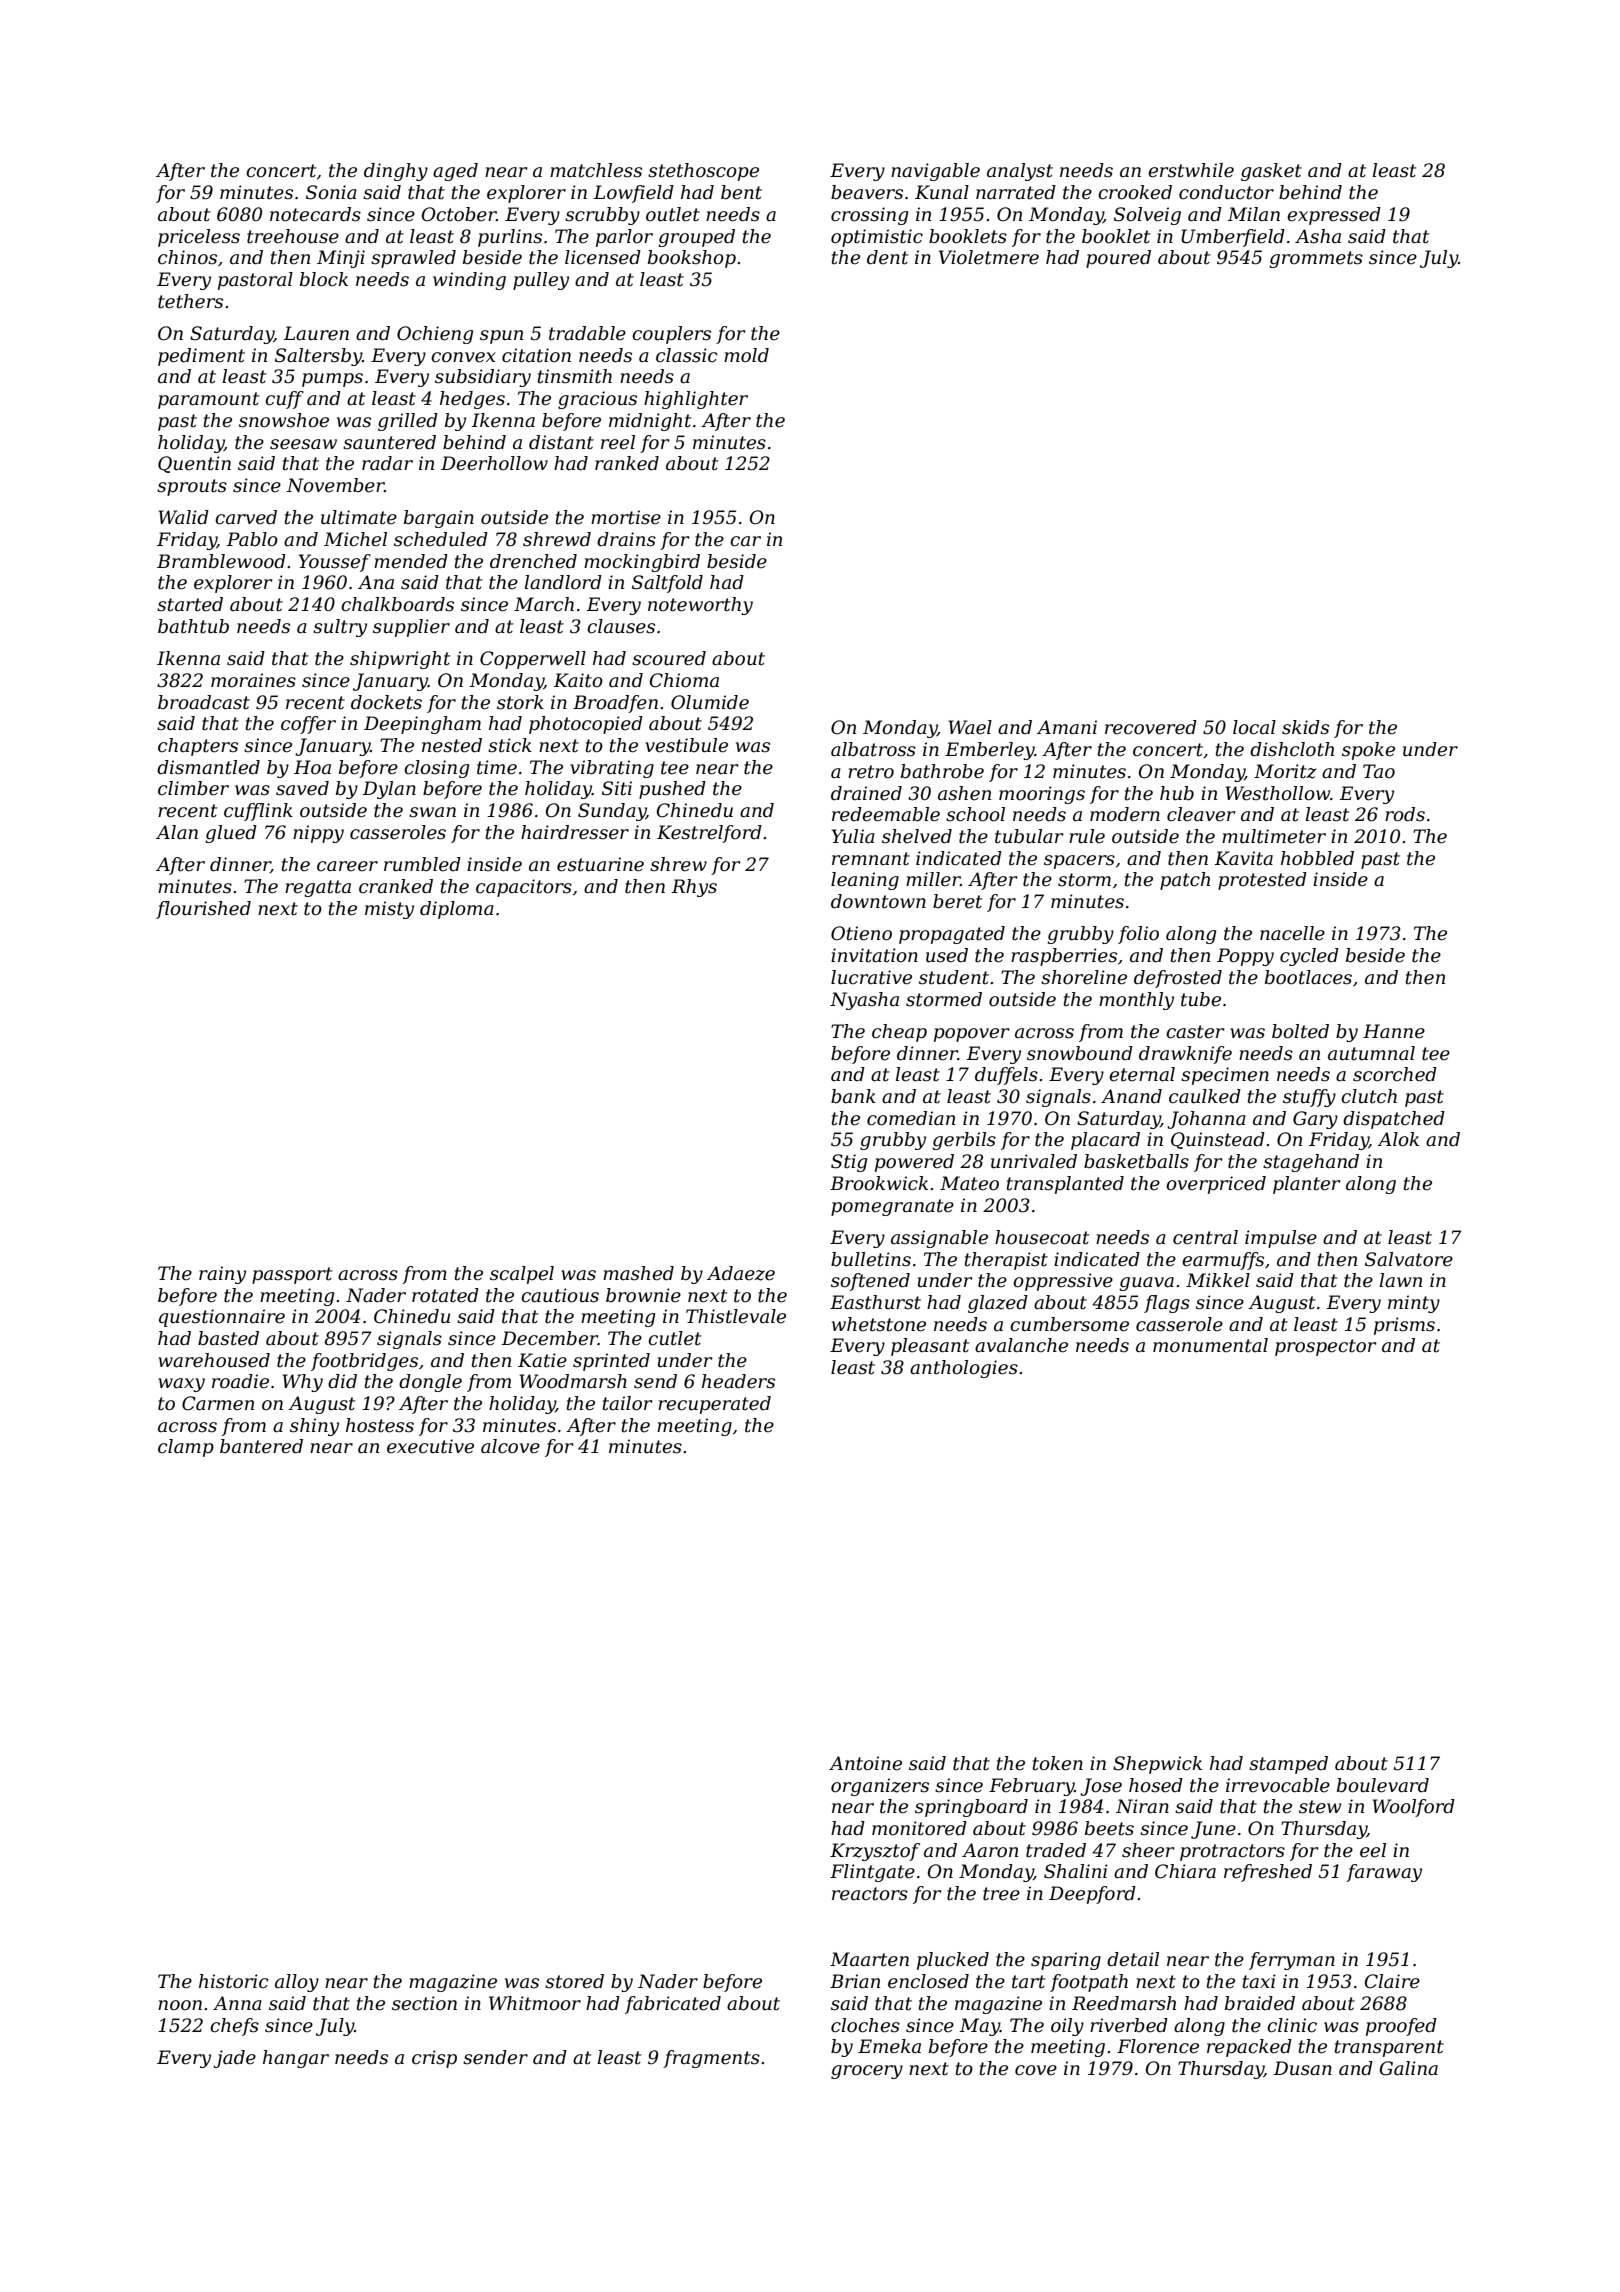 This page has height=2292, width=1620. What do you see at coordinates (741, 1273) in the page?
I see `Adaeze` at bounding box center [741, 1273].
